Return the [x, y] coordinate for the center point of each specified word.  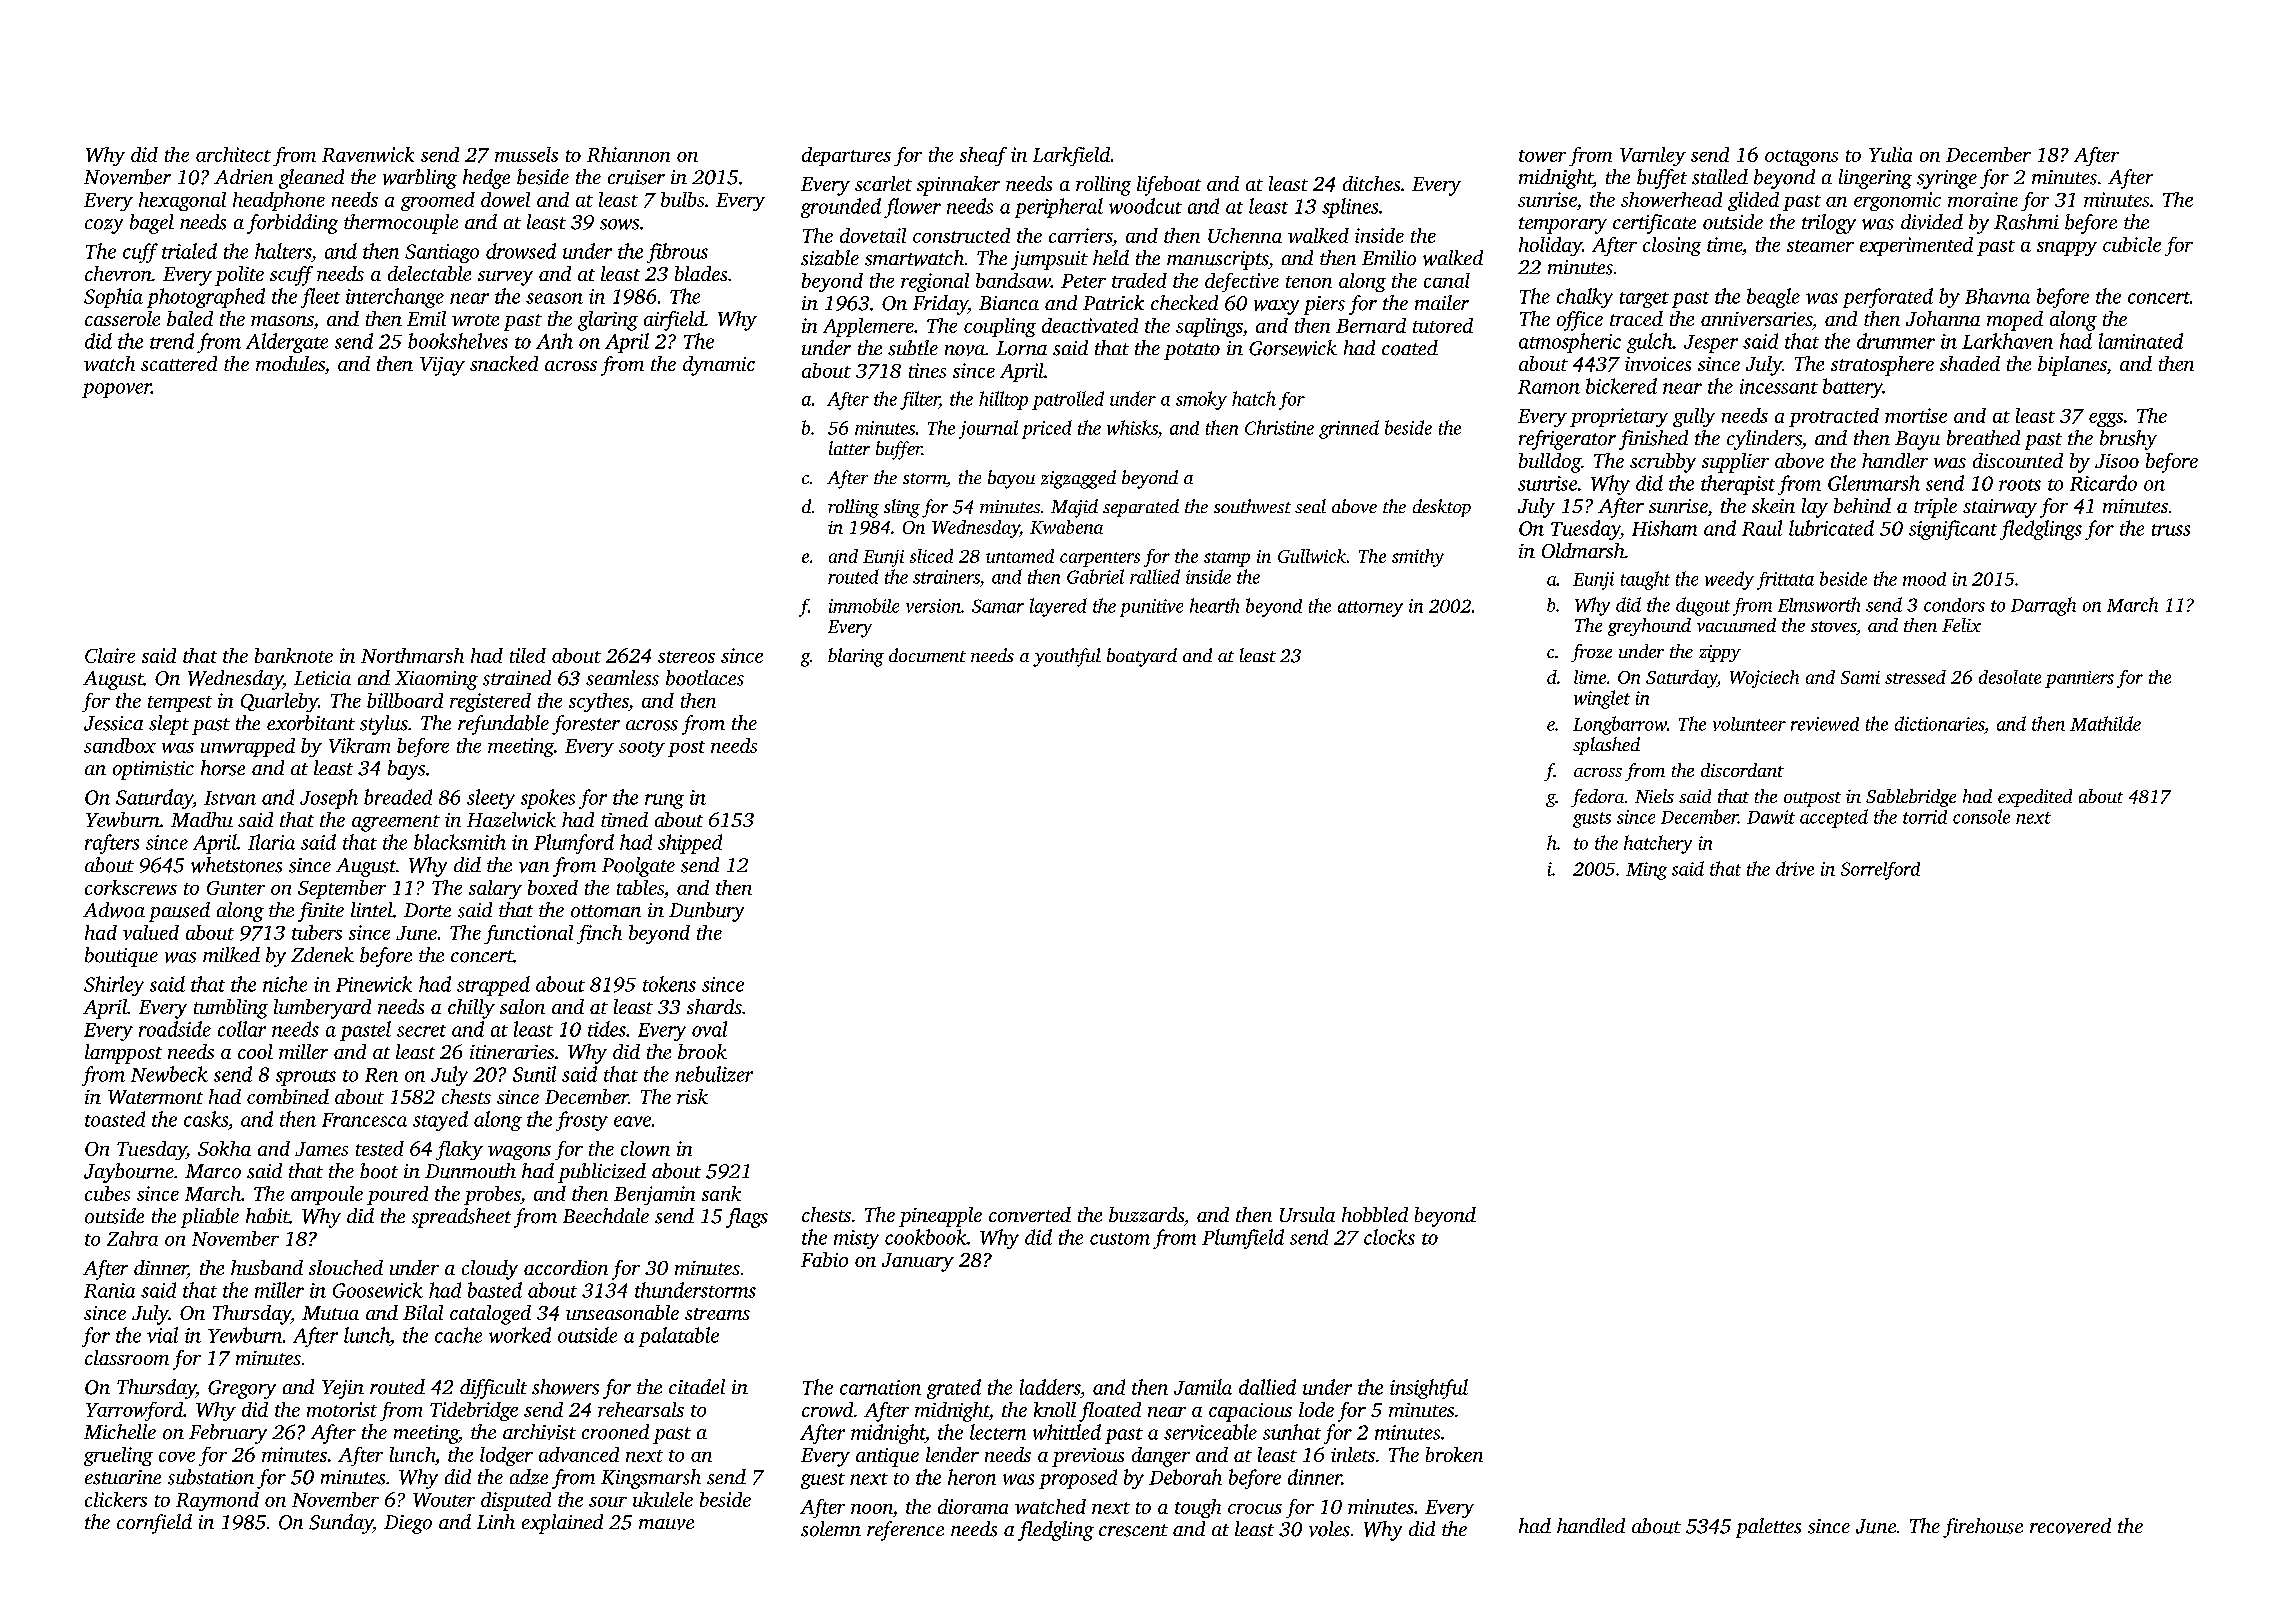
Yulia [1890, 154]
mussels [526, 154]
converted [1030, 1214]
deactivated [1090, 325]
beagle [1773, 298]
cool [255, 1051]
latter [849, 448]
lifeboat [1169, 186]
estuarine [123, 1477]
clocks [1389, 1237]
